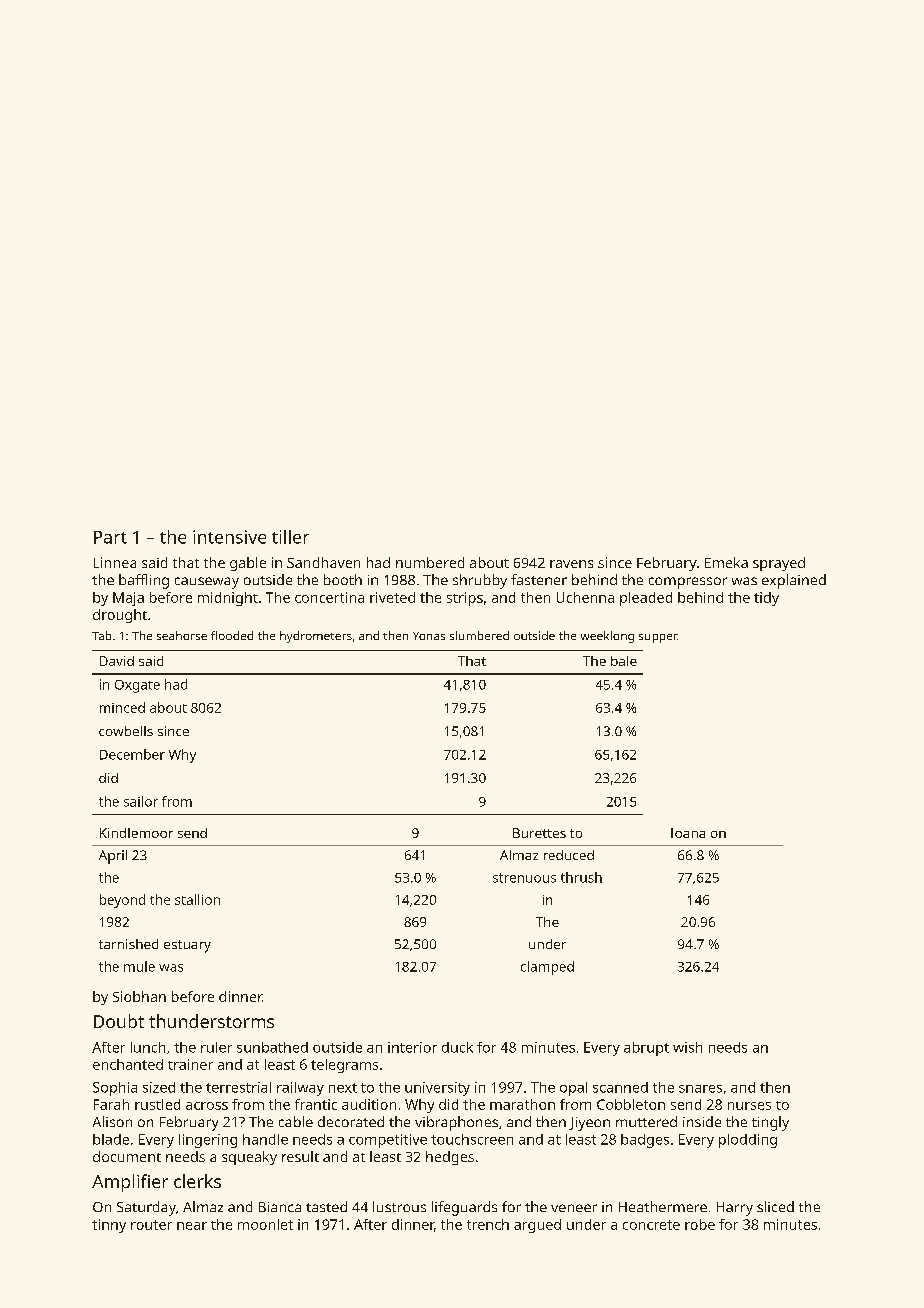 The width and height of the screenshot is (924, 1308). What do you see at coordinates (113, 857) in the screenshot?
I see `April` at bounding box center [113, 857].
